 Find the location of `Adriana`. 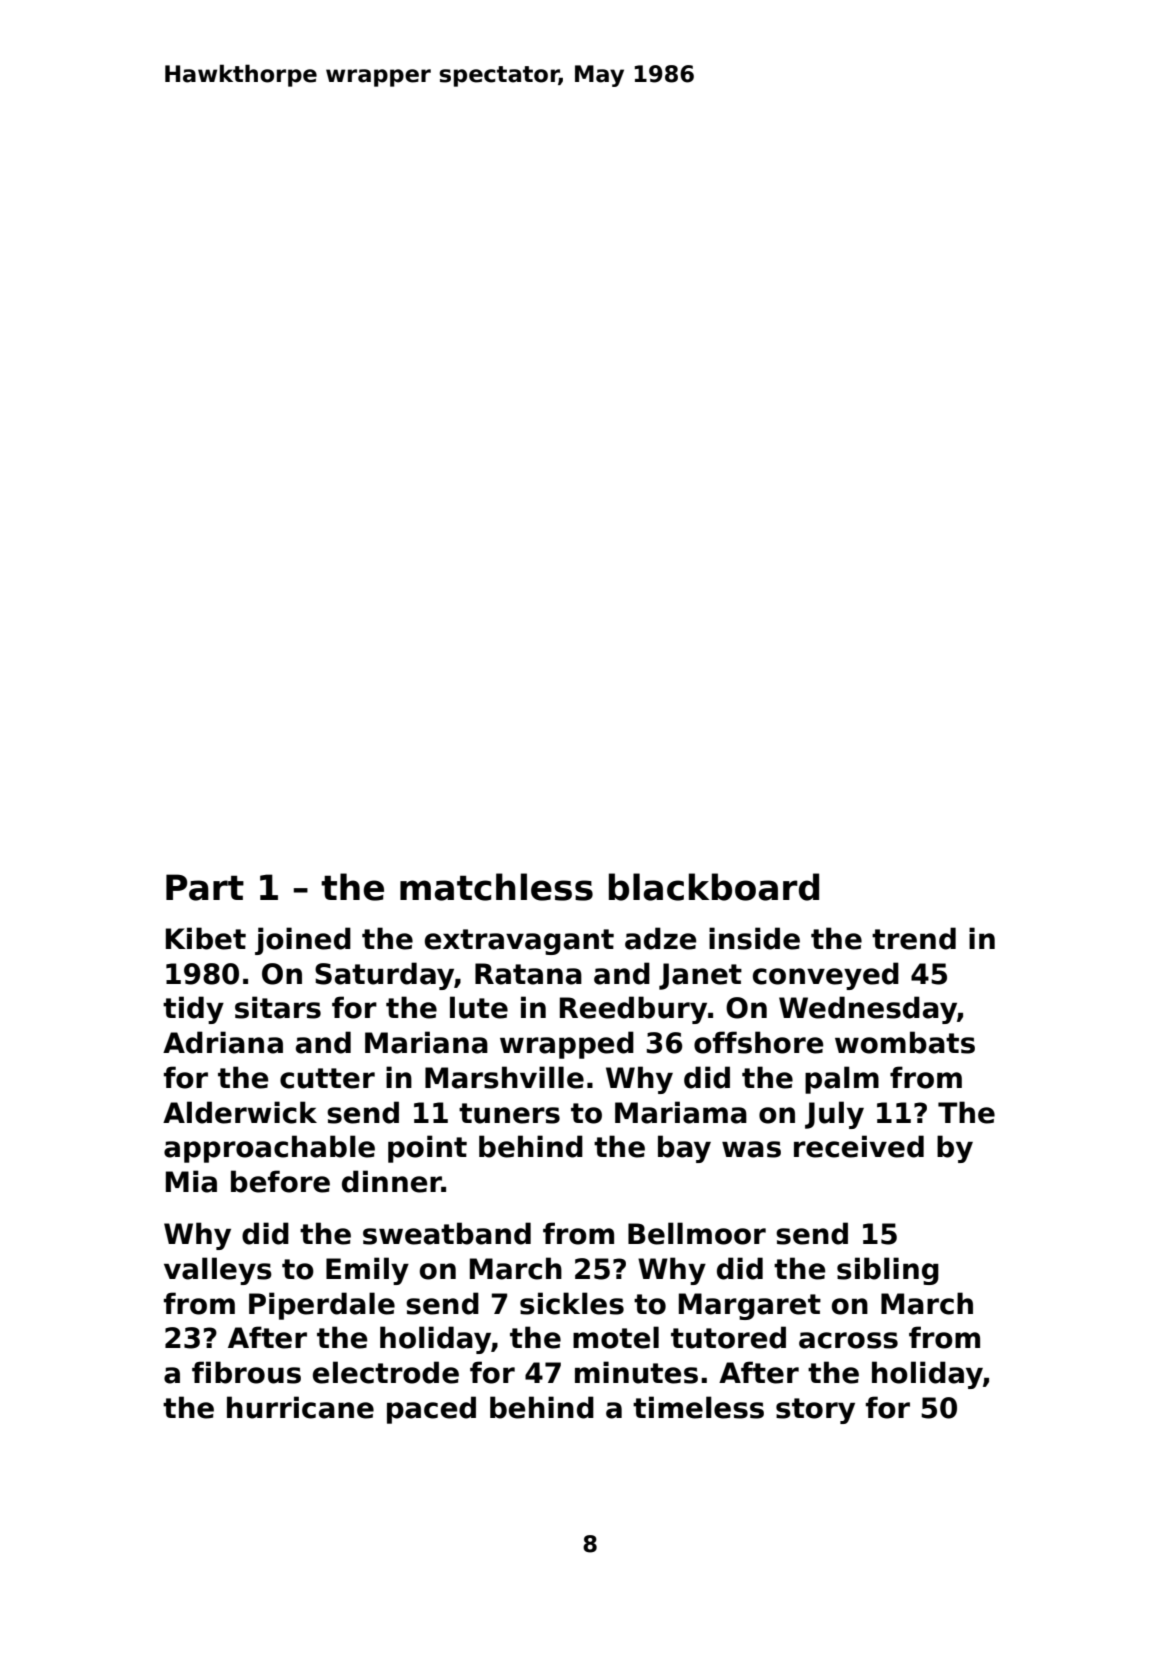

Adriana is located at coordinates (223, 1042).
